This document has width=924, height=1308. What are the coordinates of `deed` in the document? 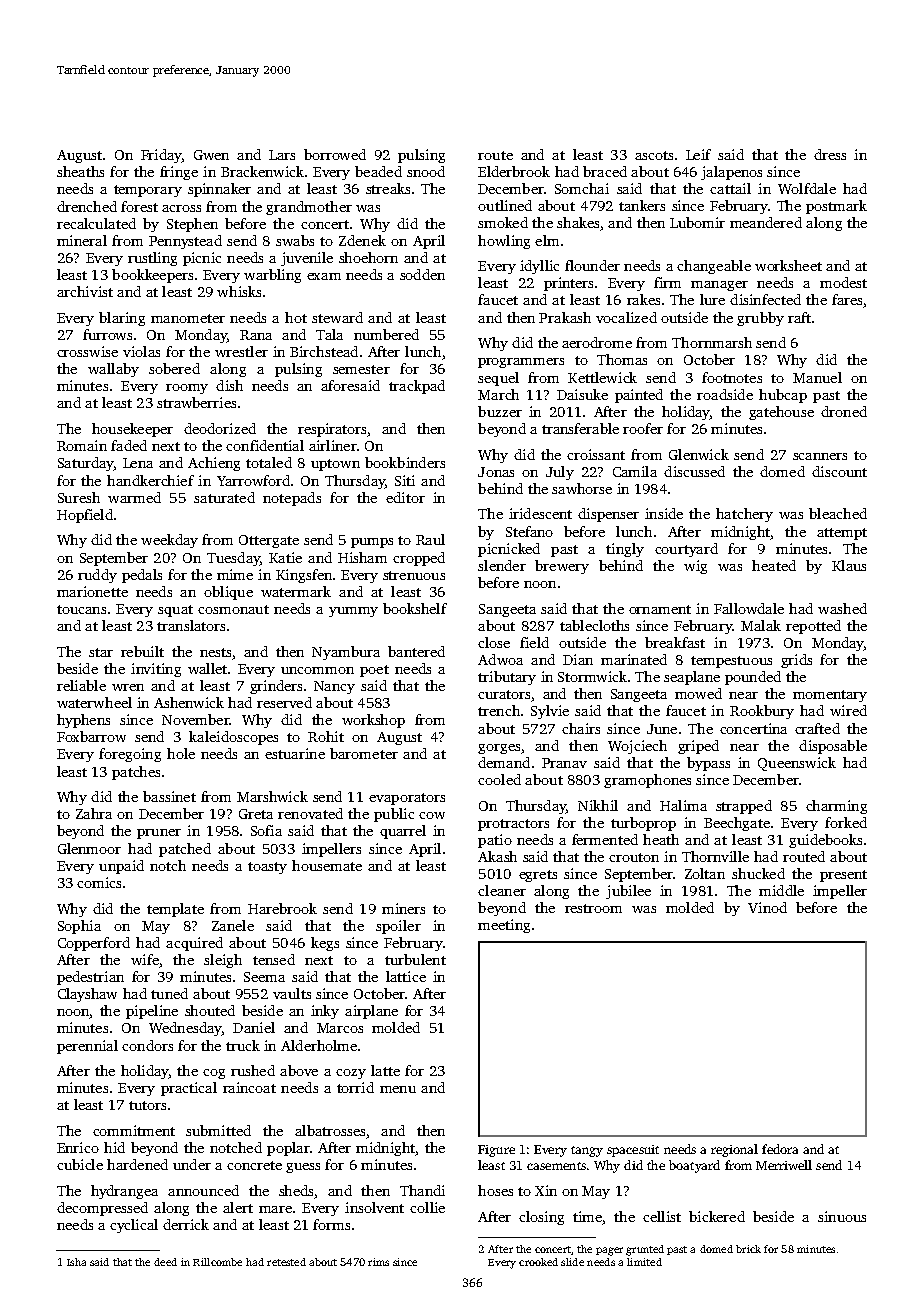 It's located at (165, 1262).
